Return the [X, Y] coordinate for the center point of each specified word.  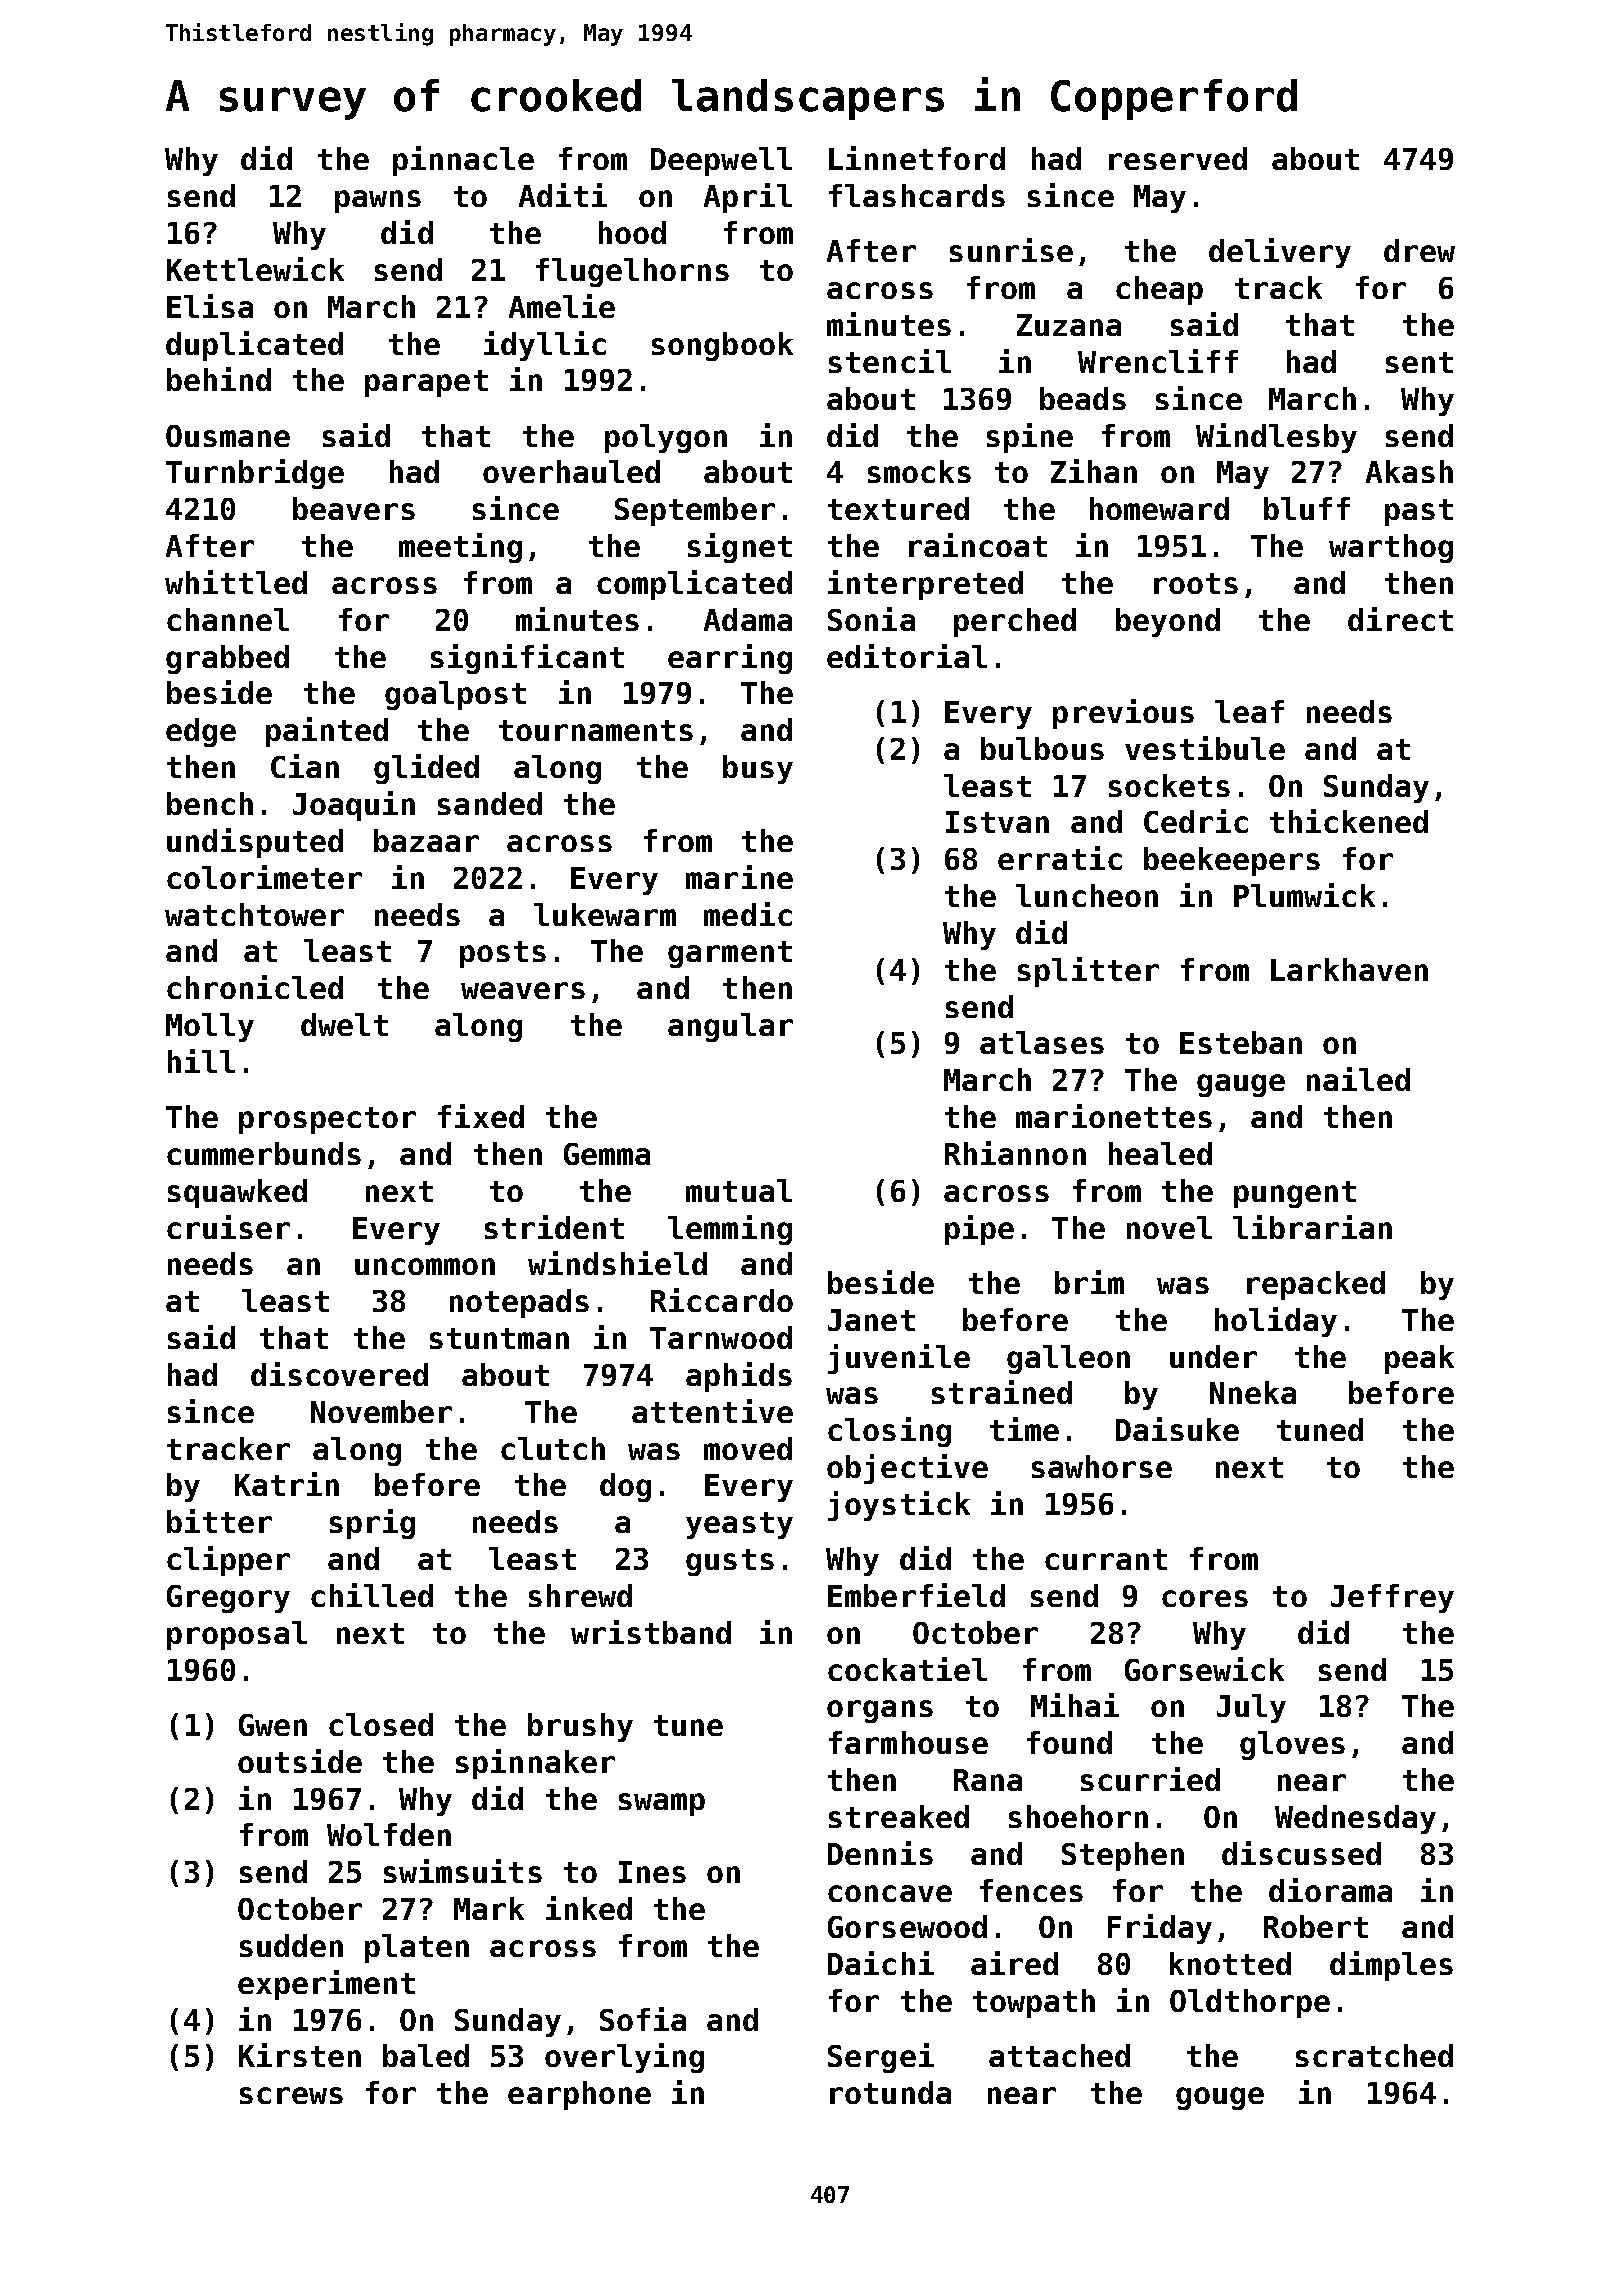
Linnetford [917, 158]
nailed [1358, 1079]
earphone [579, 2095]
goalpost [455, 695]
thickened [1349, 821]
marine [739, 877]
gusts [730, 1562]
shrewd [580, 1595]
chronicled [255, 987]
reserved [1178, 158]
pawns [378, 201]
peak [1419, 1359]
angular [730, 1027]
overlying [624, 2058]
